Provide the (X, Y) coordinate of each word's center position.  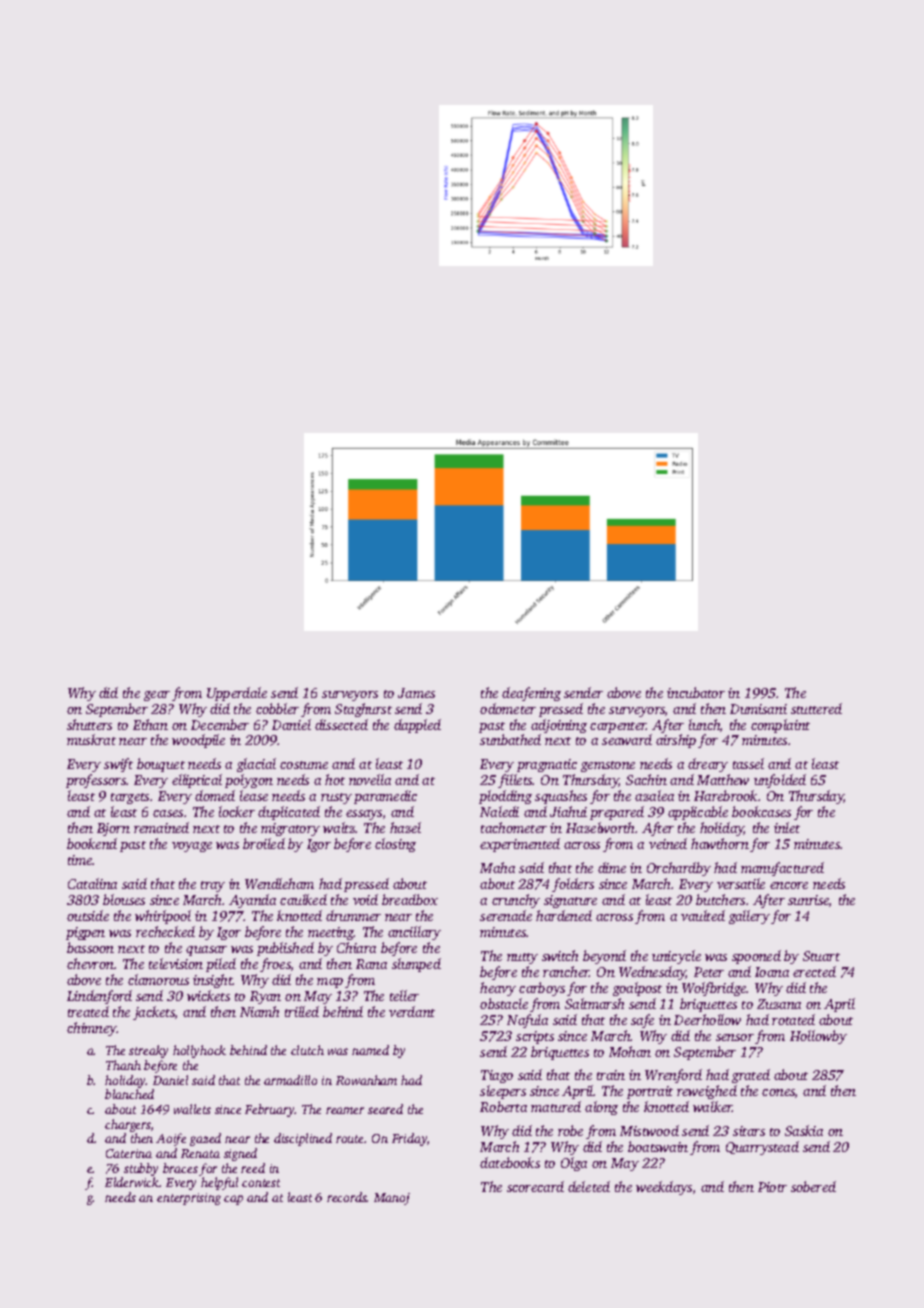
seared (385, 1109)
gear (157, 696)
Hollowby (818, 1037)
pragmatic (547, 765)
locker (237, 811)
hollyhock (199, 1051)
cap (233, 1200)
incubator (696, 692)
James (416, 693)
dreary (708, 765)
